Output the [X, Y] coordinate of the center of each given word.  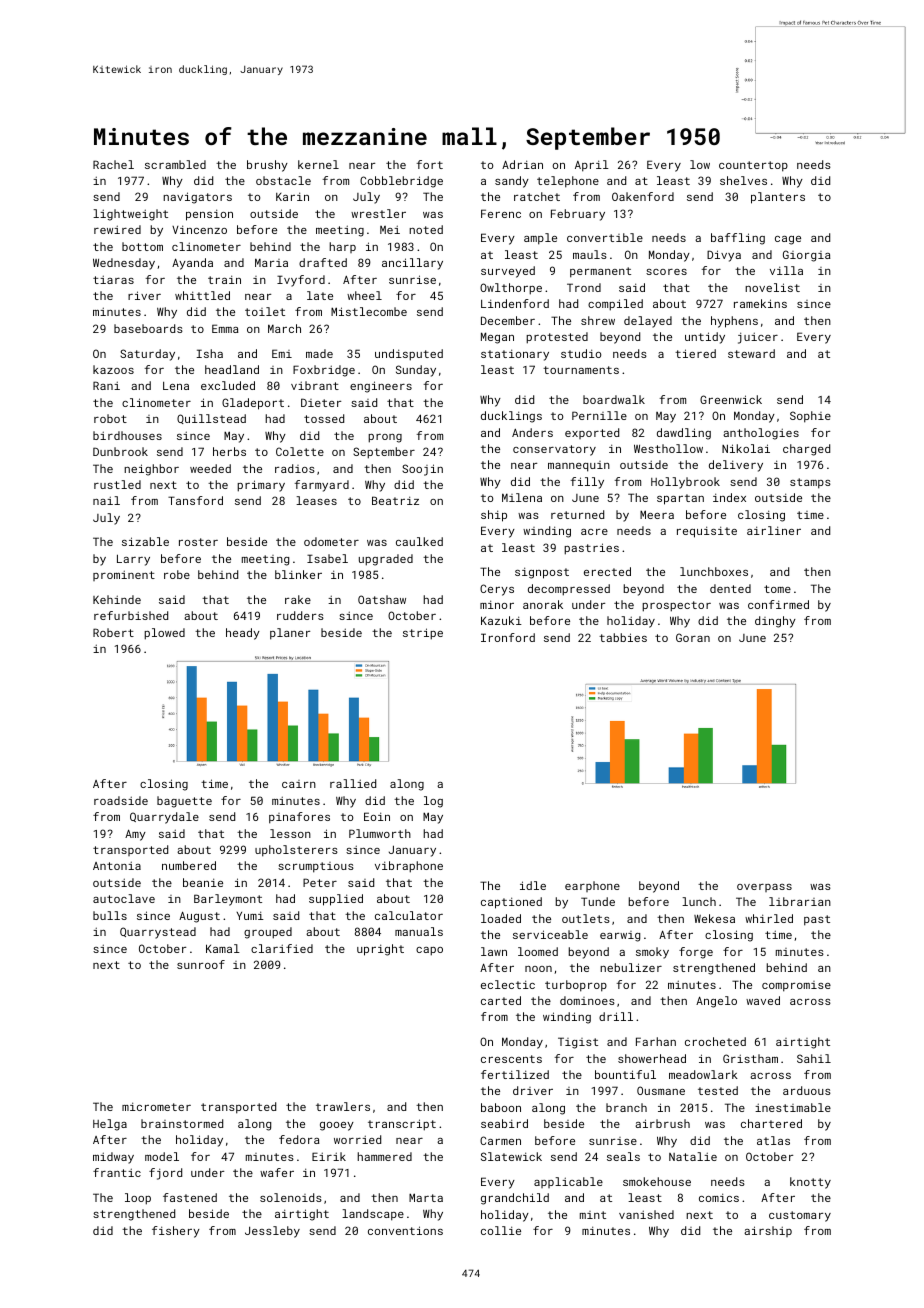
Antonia [117, 865]
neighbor [151, 470]
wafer [277, 1172]
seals [623, 1156]
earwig [620, 936]
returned [577, 514]
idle [533, 885]
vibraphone [409, 867]
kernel [318, 164]
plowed [164, 634]
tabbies [623, 637]
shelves [743, 180]
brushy [267, 166]
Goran [693, 637]
